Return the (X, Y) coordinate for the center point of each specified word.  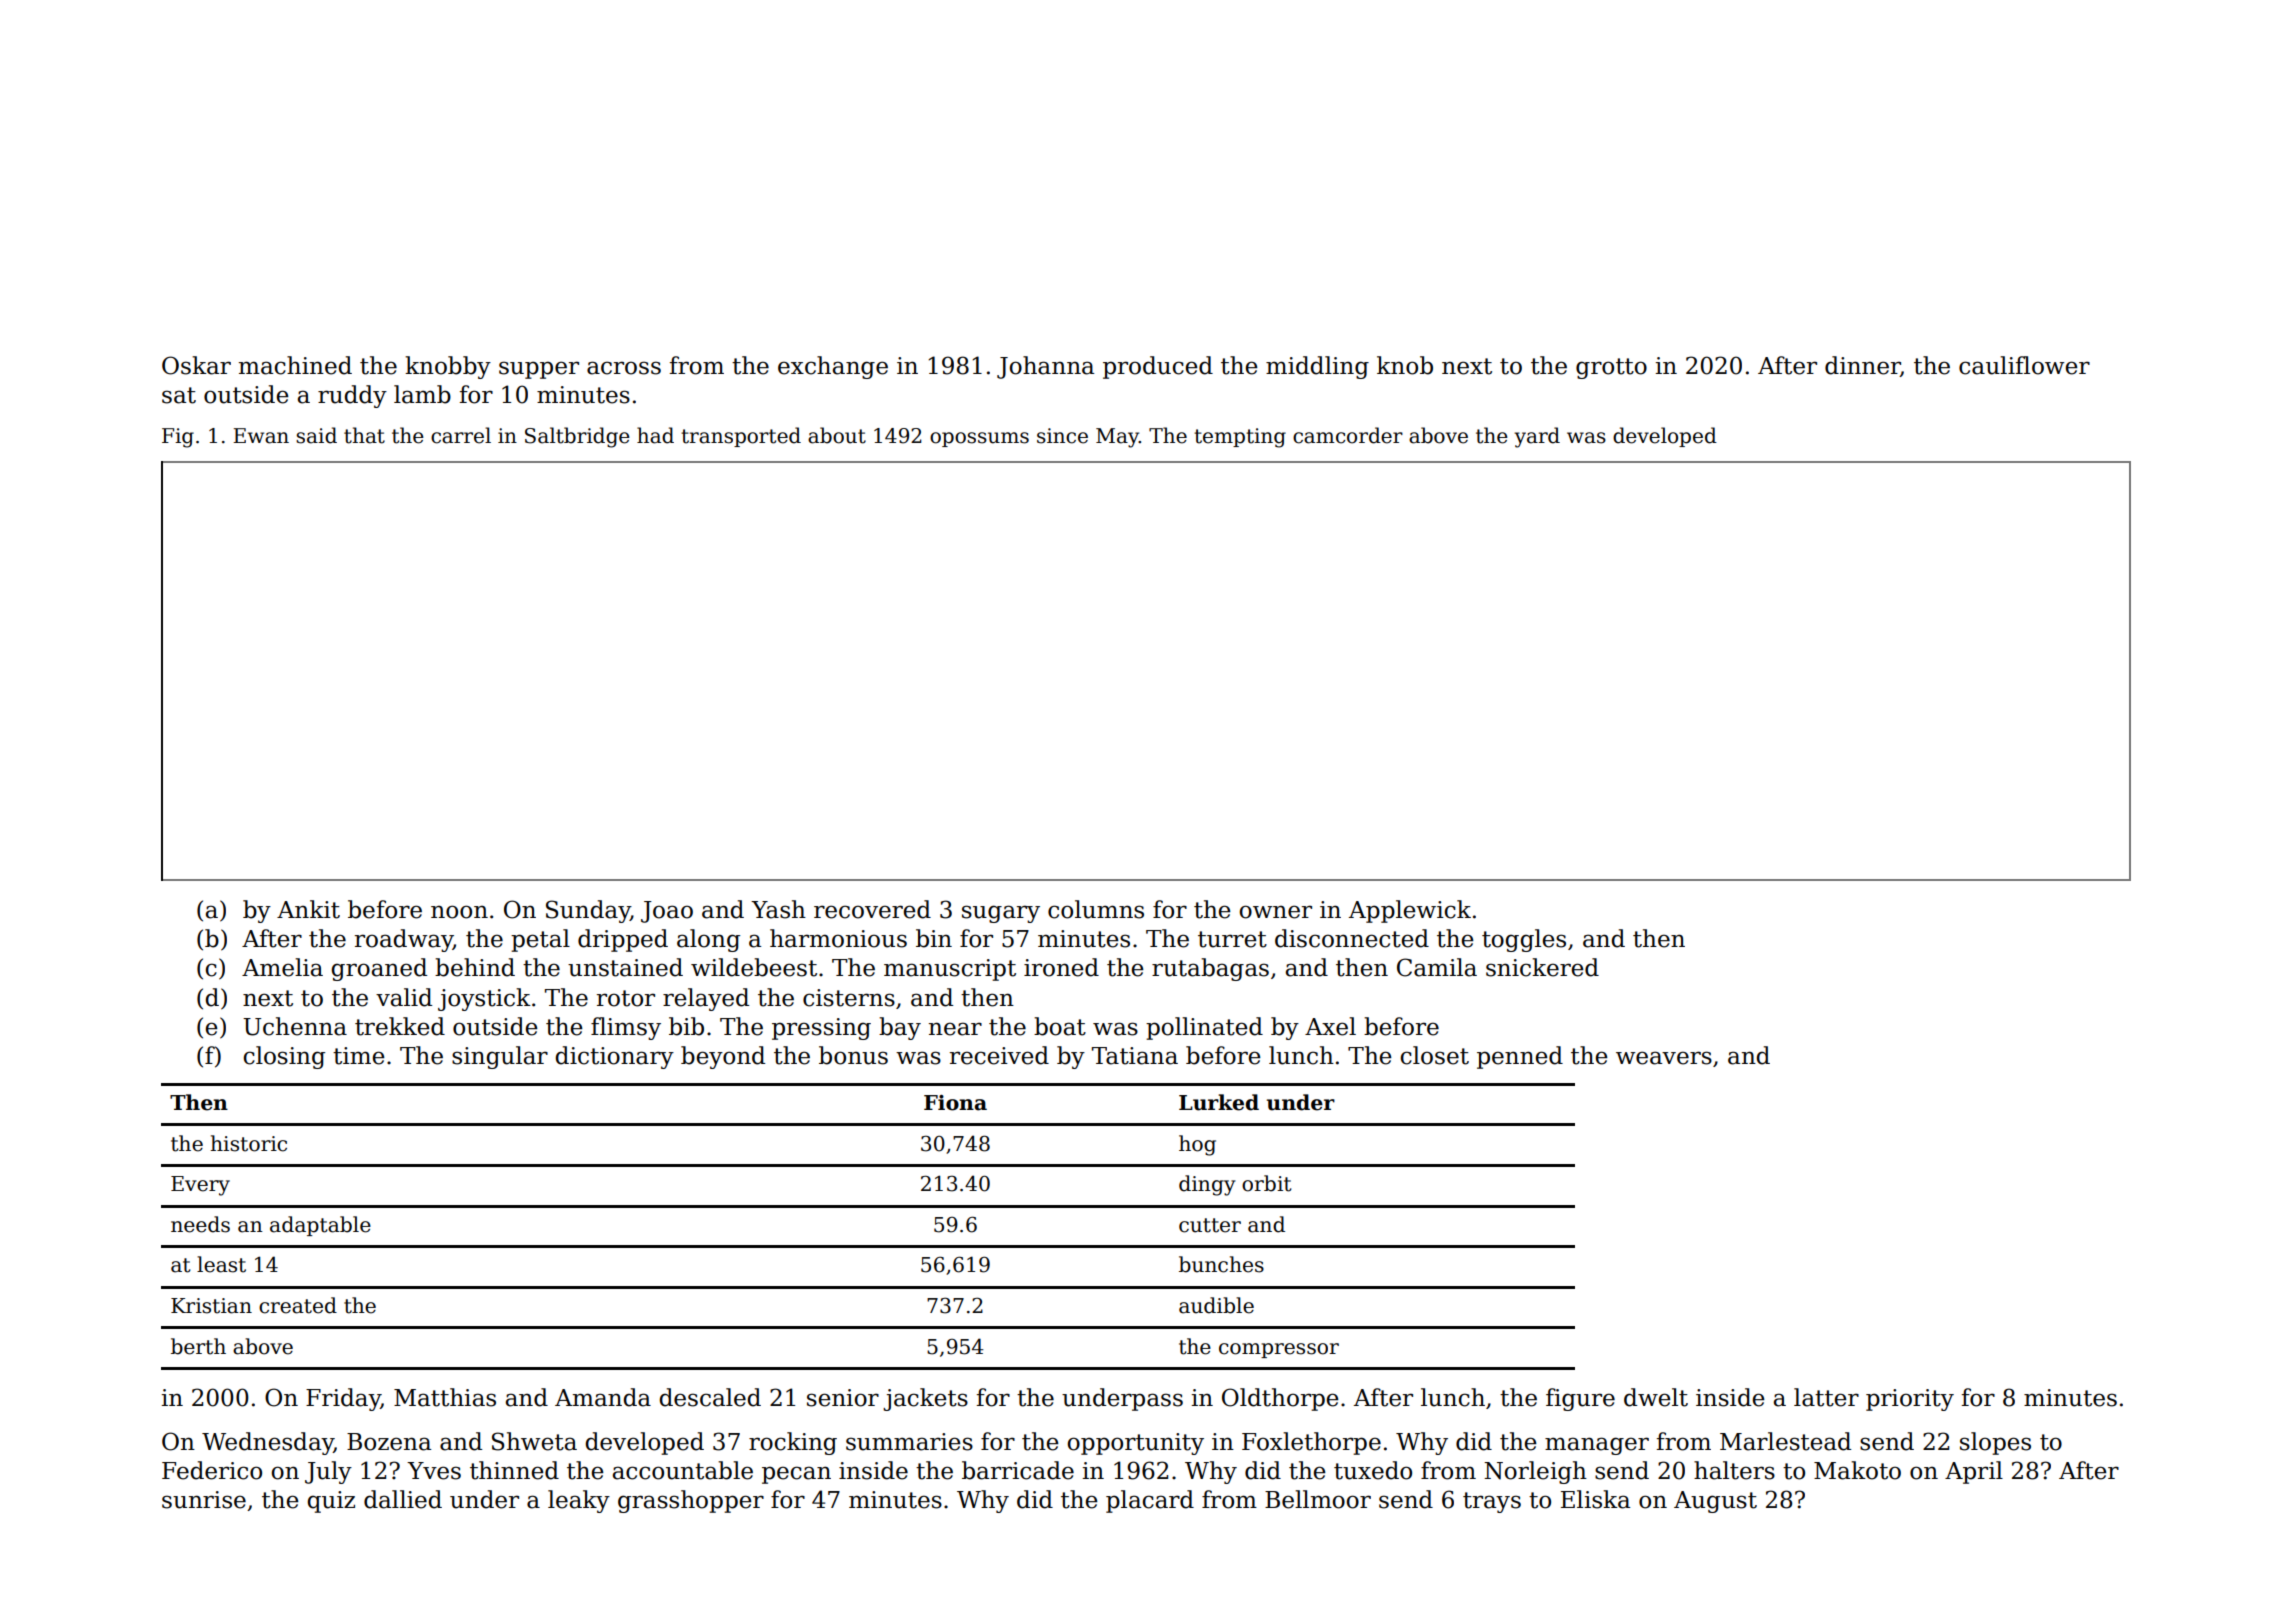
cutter (1210, 1225)
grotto (1611, 368)
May (1117, 438)
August (1715, 1502)
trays (1492, 1502)
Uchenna (295, 1026)
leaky (579, 1501)
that (364, 435)
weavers (1664, 1058)
